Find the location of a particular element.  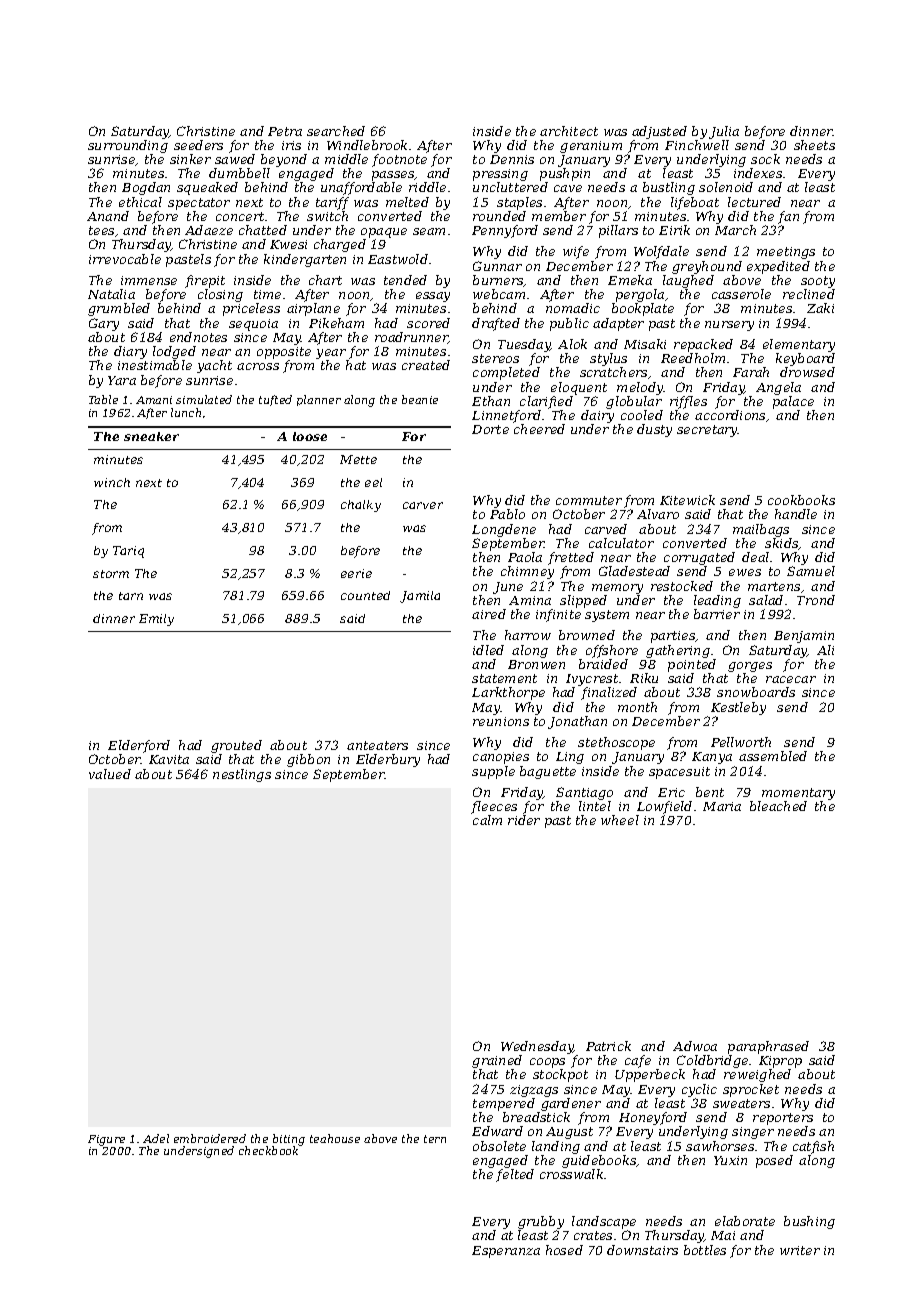

architect is located at coordinates (569, 131).
